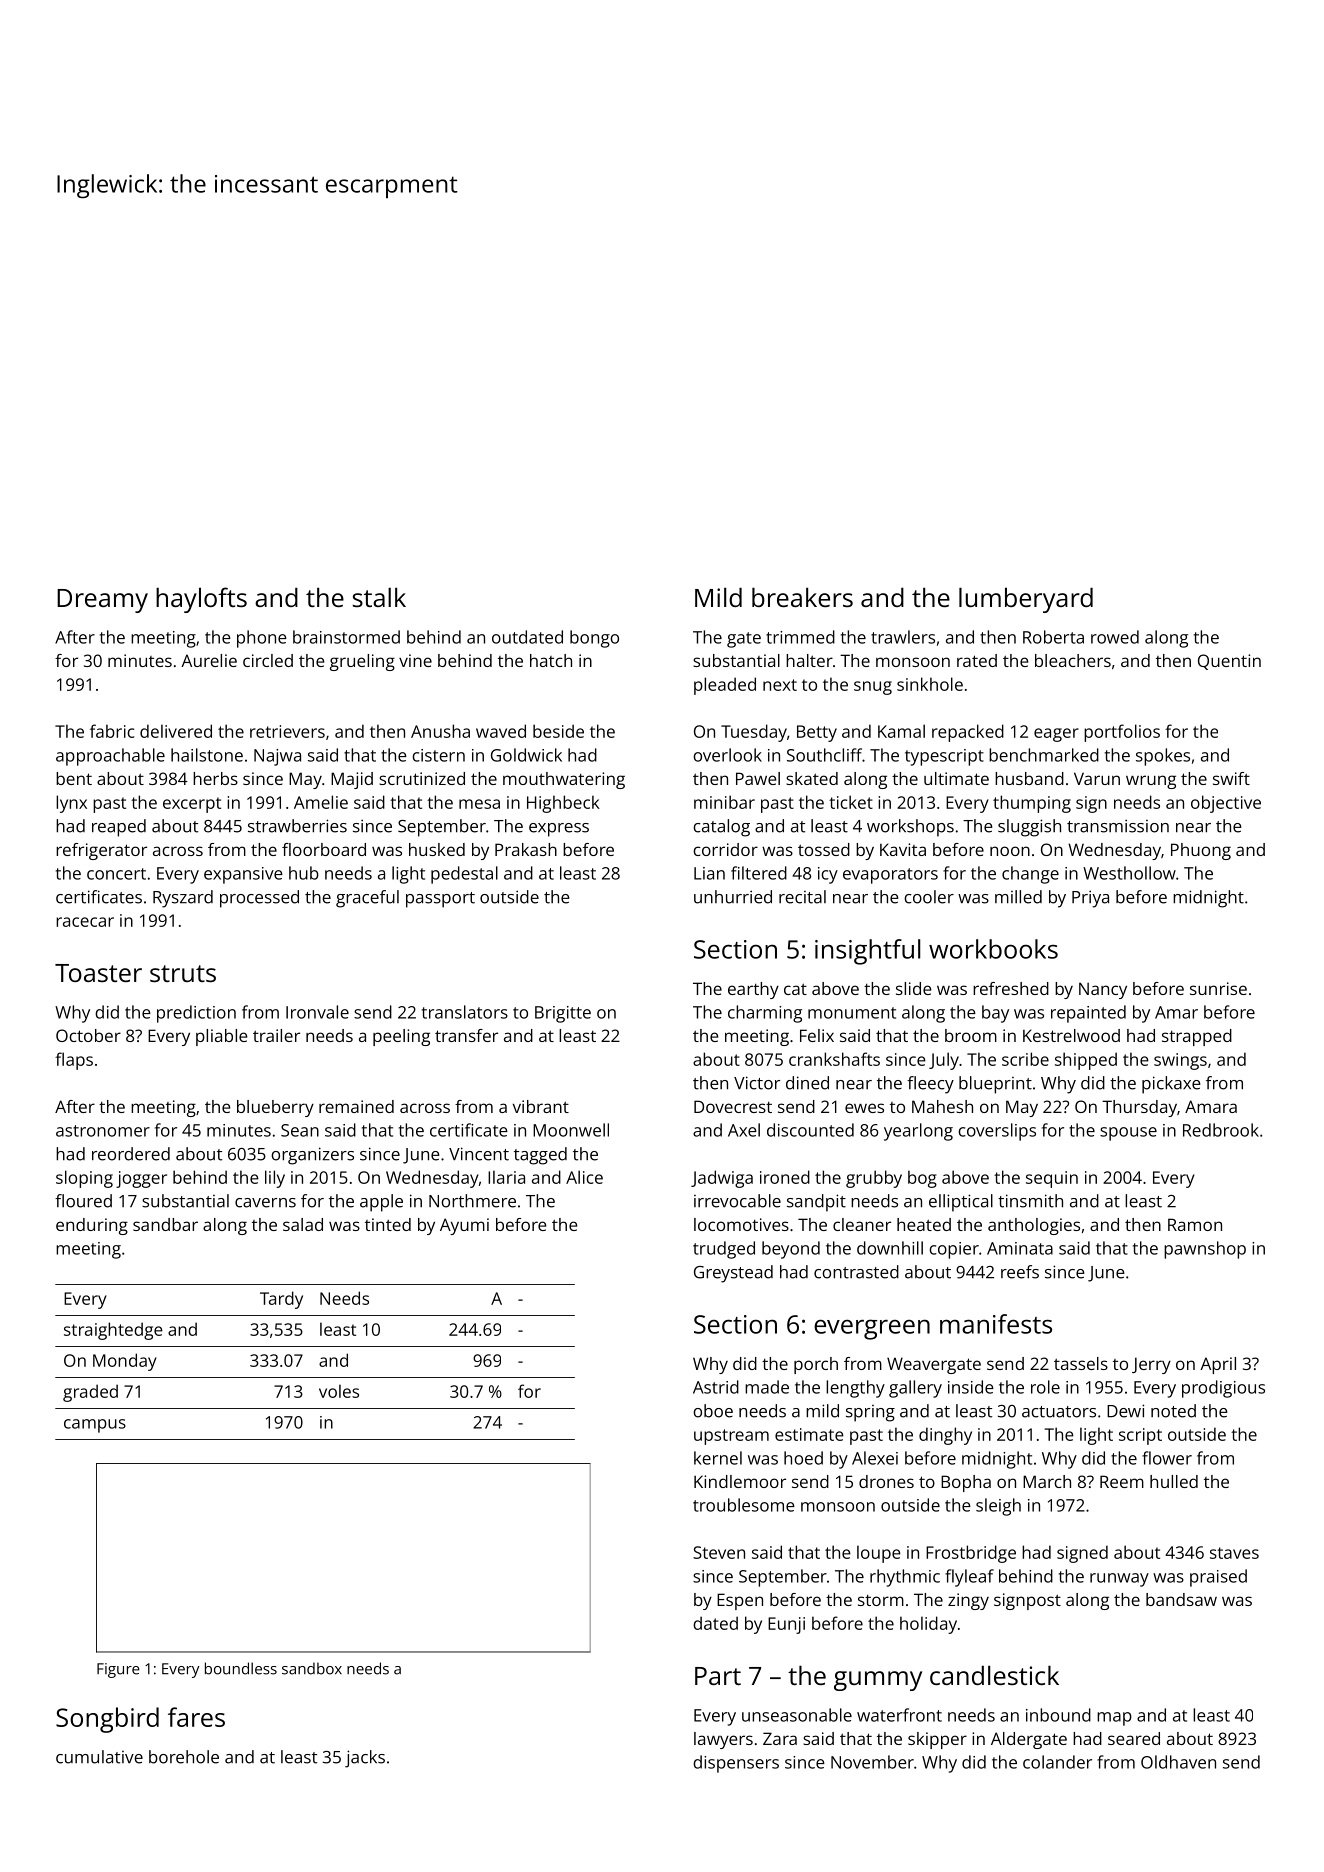 The width and height of the screenshot is (1324, 1872). I want to click on campus, so click(95, 1426).
